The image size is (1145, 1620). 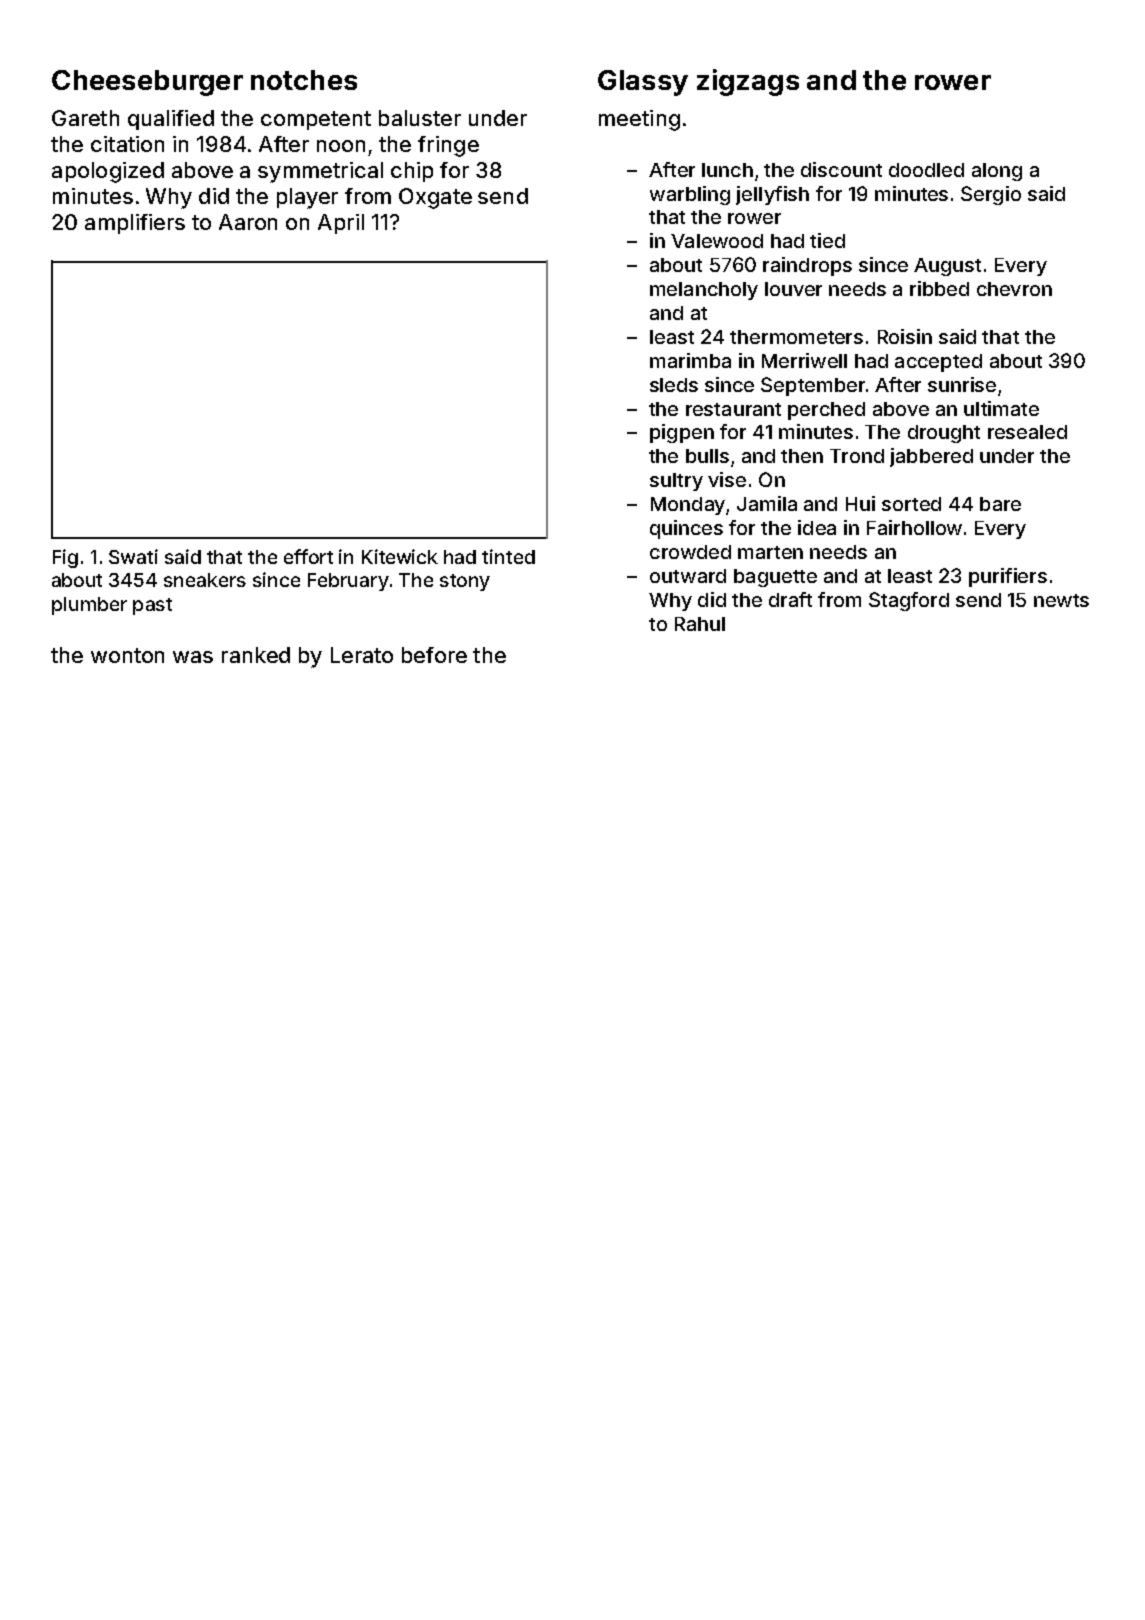 What do you see at coordinates (931, 457) in the screenshot?
I see `jabbered` at bounding box center [931, 457].
